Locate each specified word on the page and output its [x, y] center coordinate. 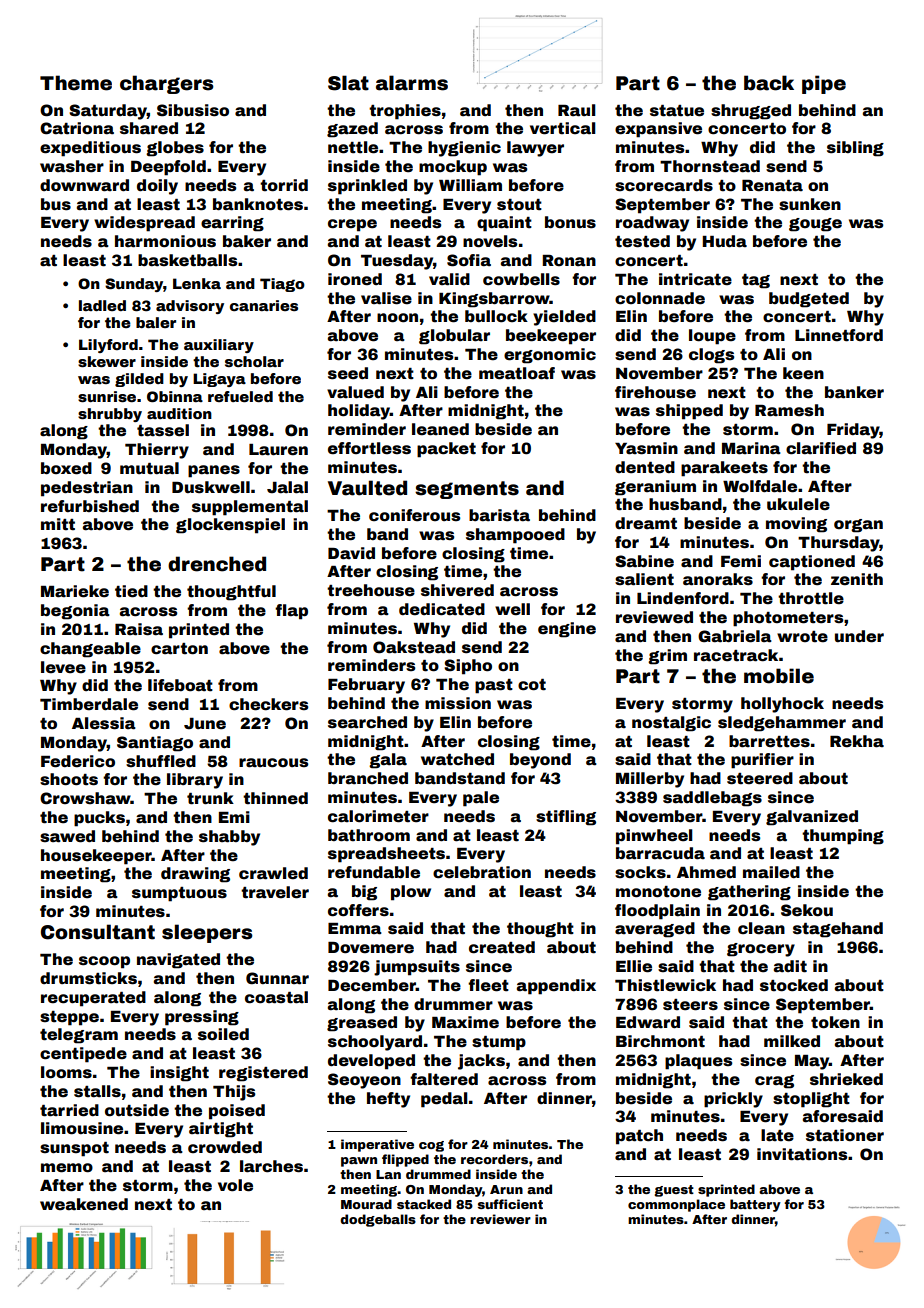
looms [66, 1072]
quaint [504, 224]
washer [72, 166]
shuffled [161, 761]
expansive [658, 130]
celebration [482, 872]
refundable [374, 872]
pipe [824, 84]
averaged [655, 930]
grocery [761, 950]
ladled [102, 305]
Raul [576, 110]
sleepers [207, 933]
